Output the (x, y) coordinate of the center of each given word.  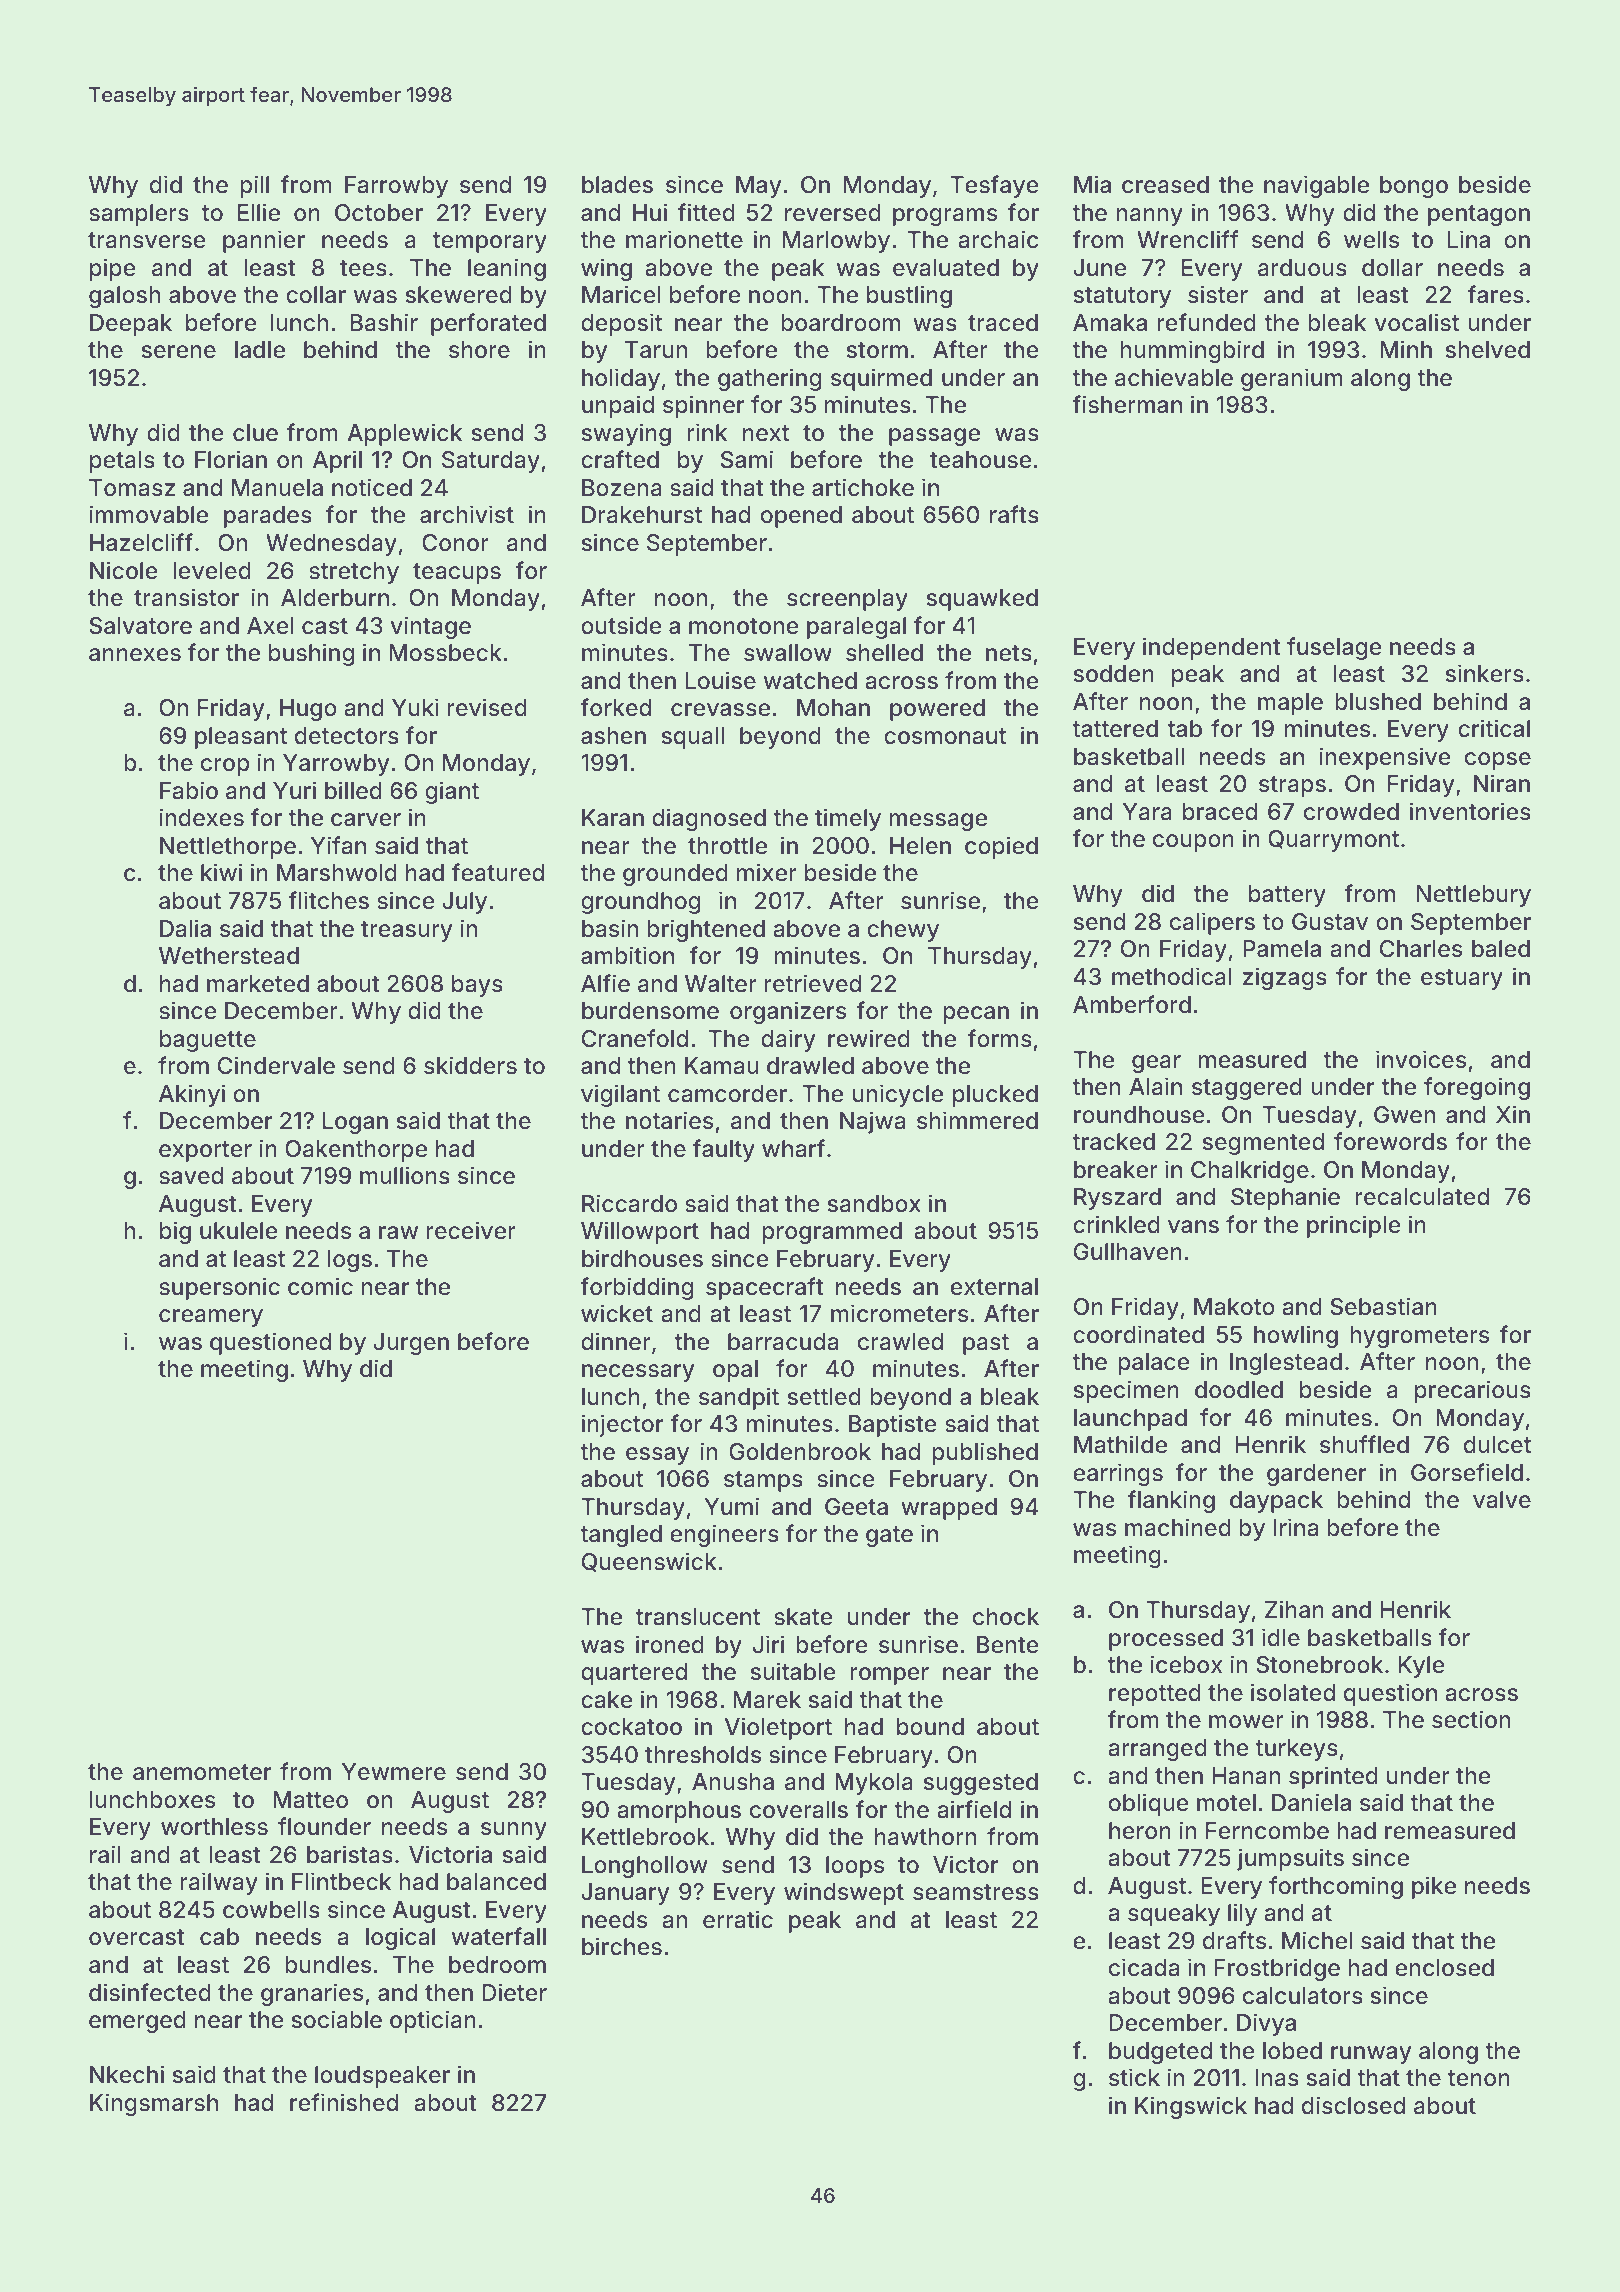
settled (824, 1397)
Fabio (189, 790)
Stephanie (1285, 1198)
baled (1501, 949)
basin (610, 928)
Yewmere (394, 1772)
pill (254, 186)
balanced (496, 1882)
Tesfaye (994, 186)
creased (1165, 185)
